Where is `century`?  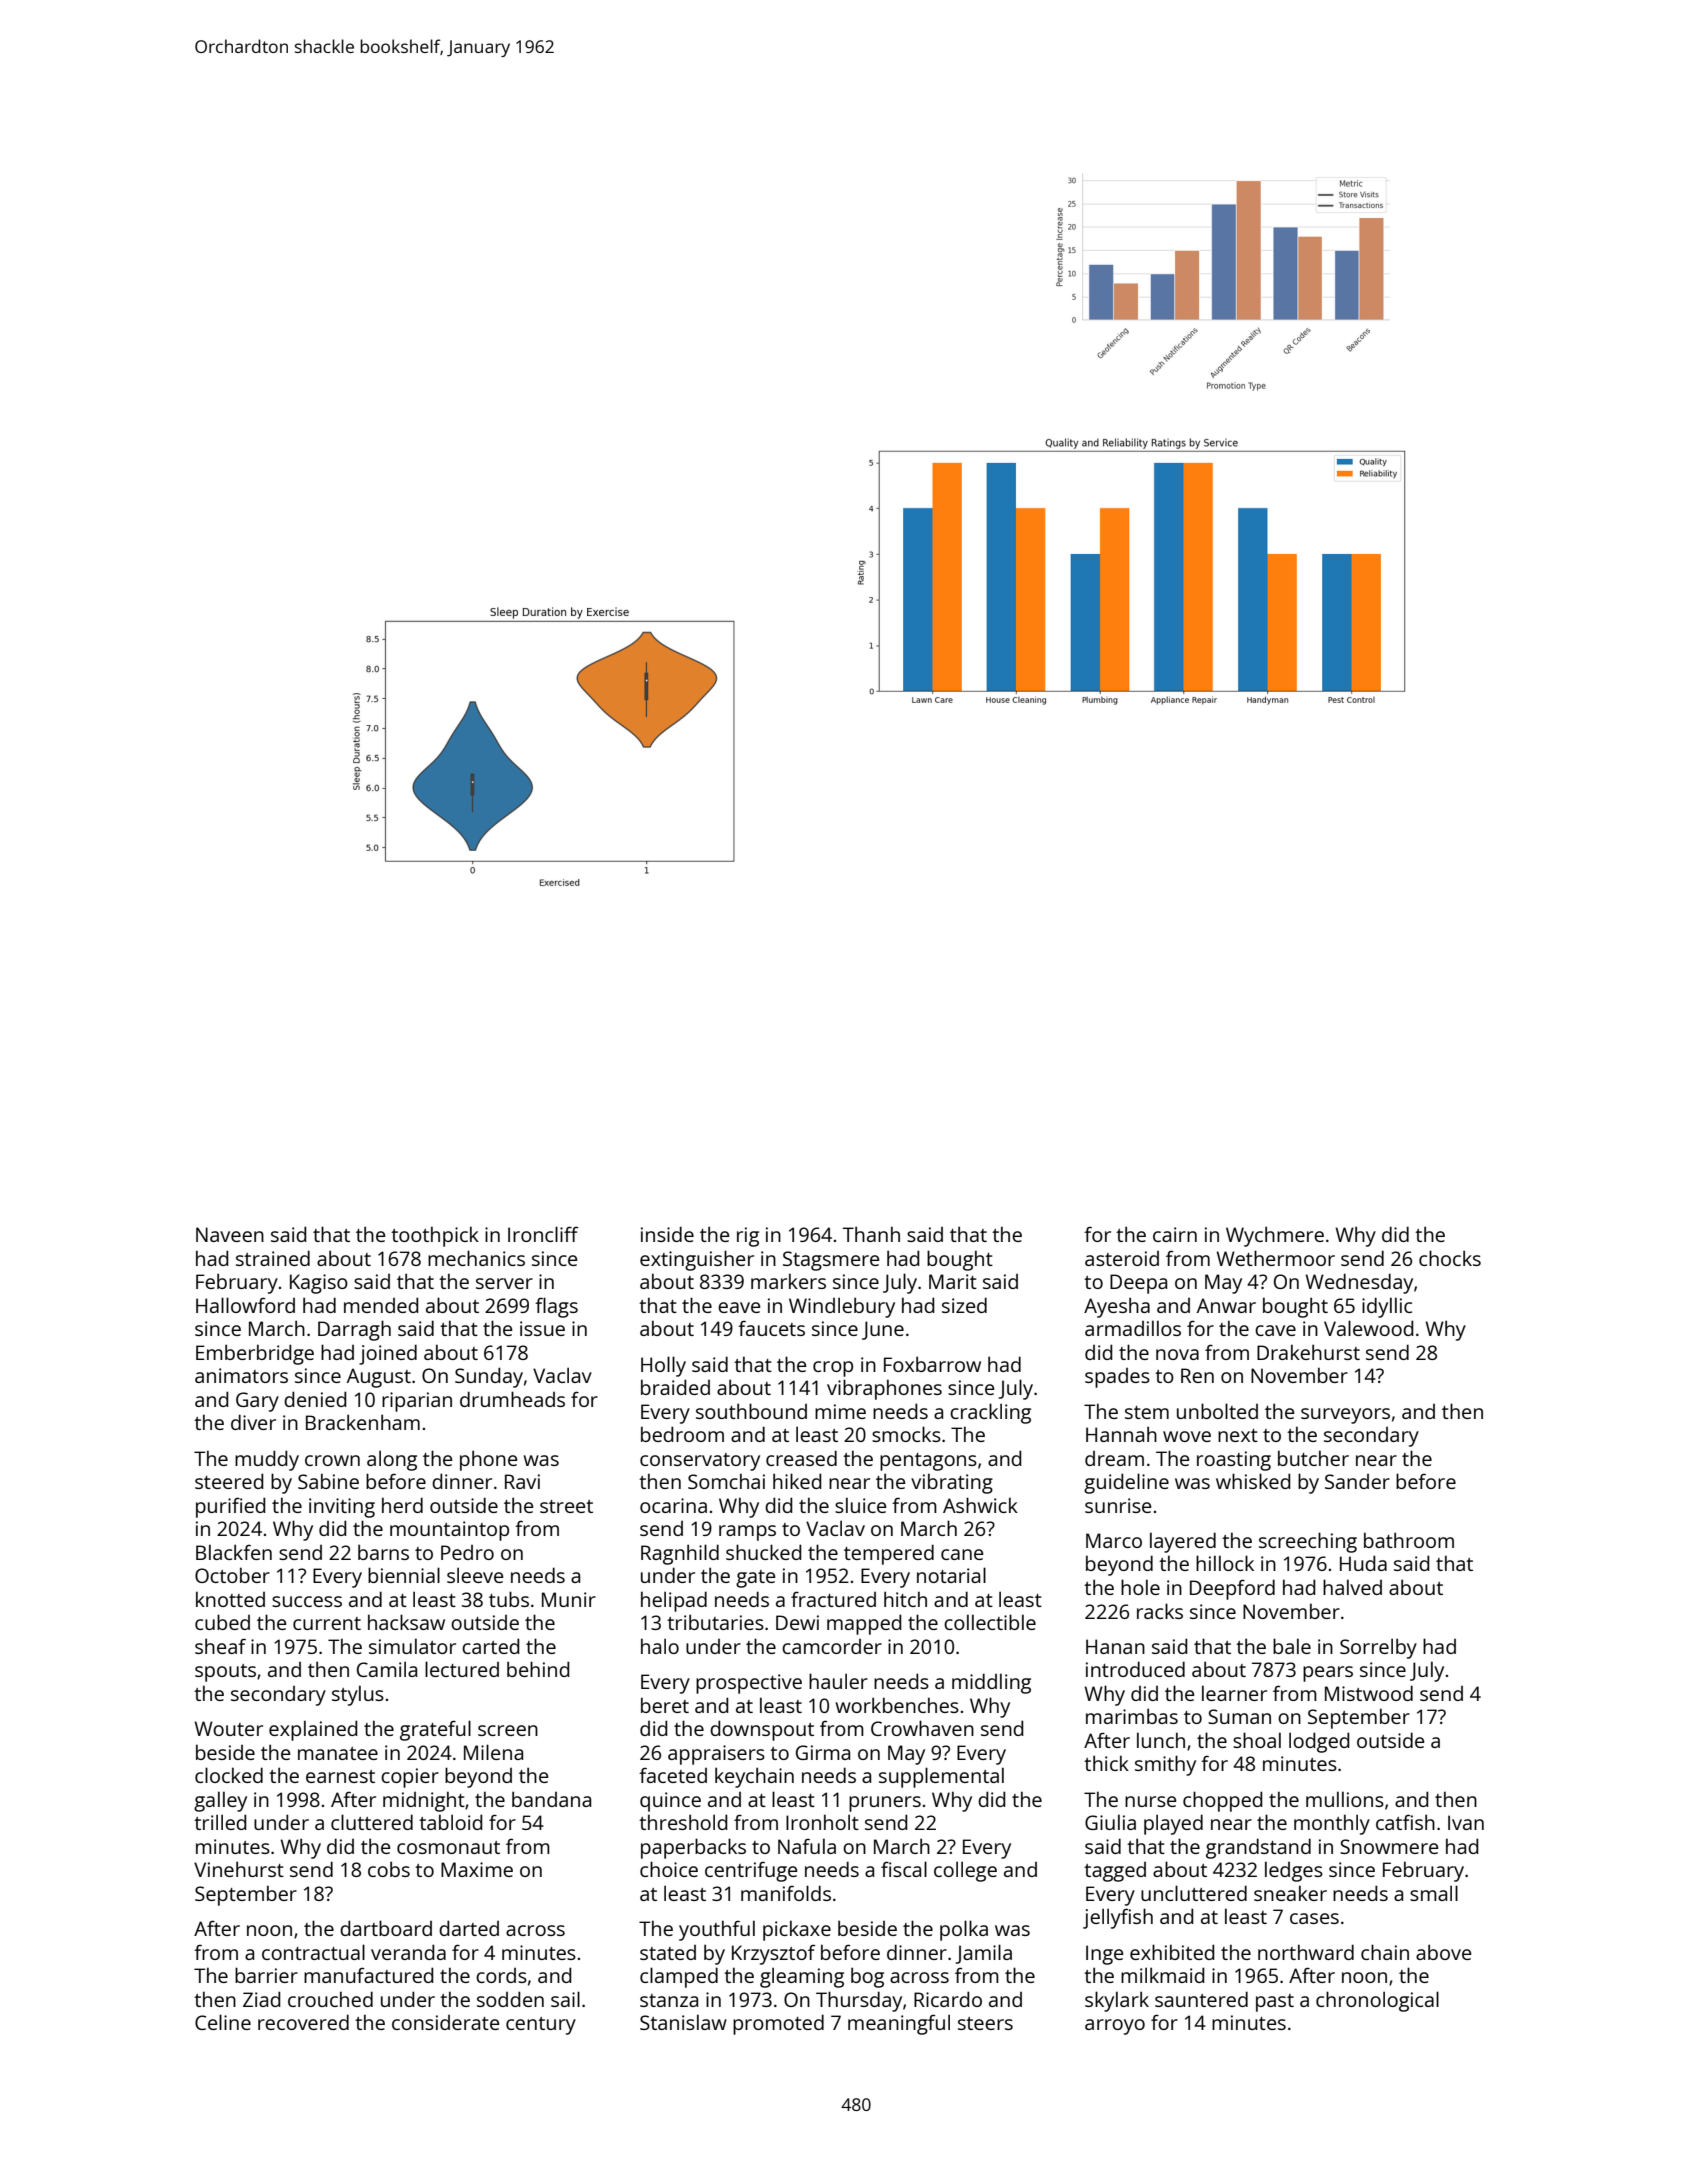 century is located at coordinates (541, 2026).
